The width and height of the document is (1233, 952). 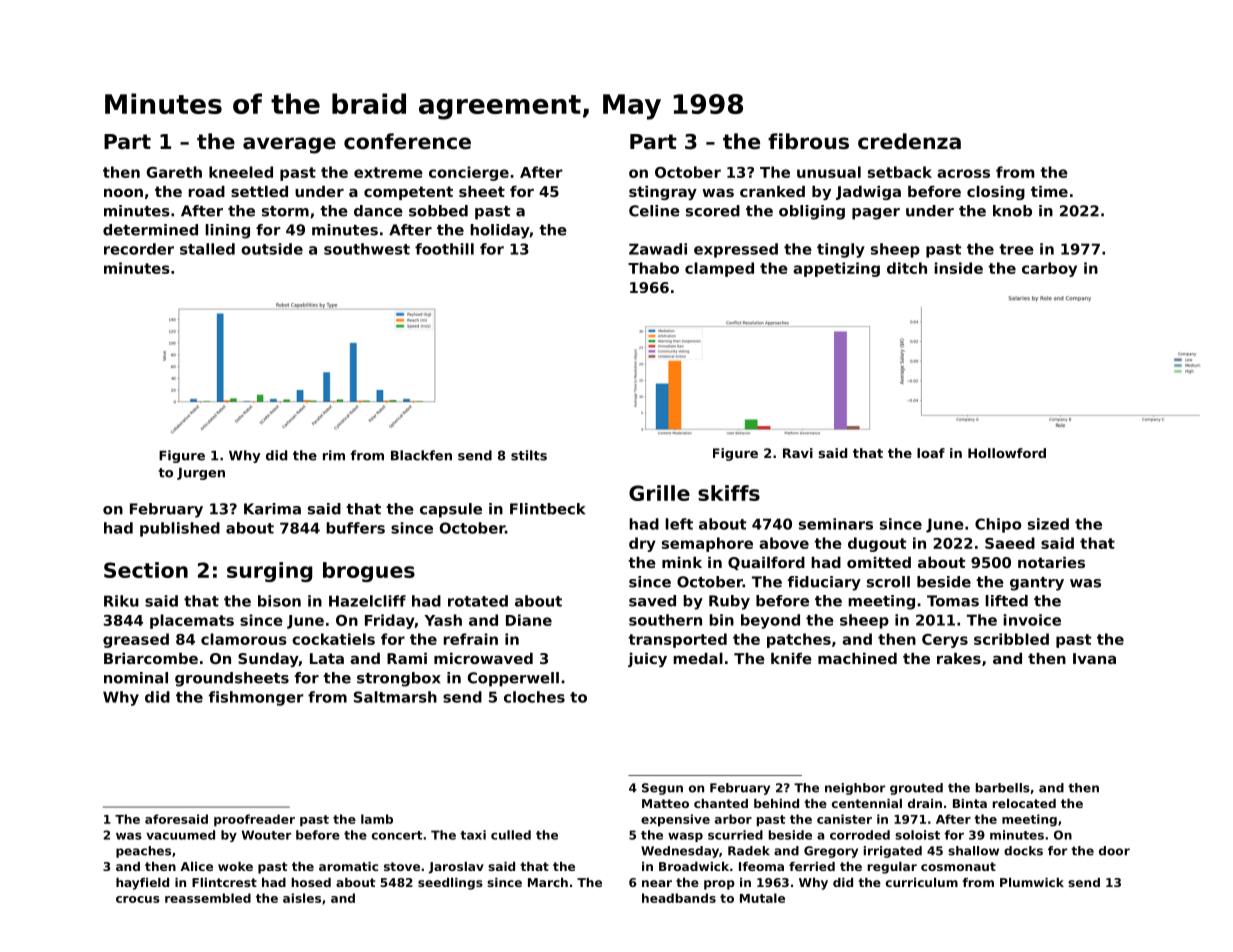 I want to click on southern, so click(x=665, y=620).
